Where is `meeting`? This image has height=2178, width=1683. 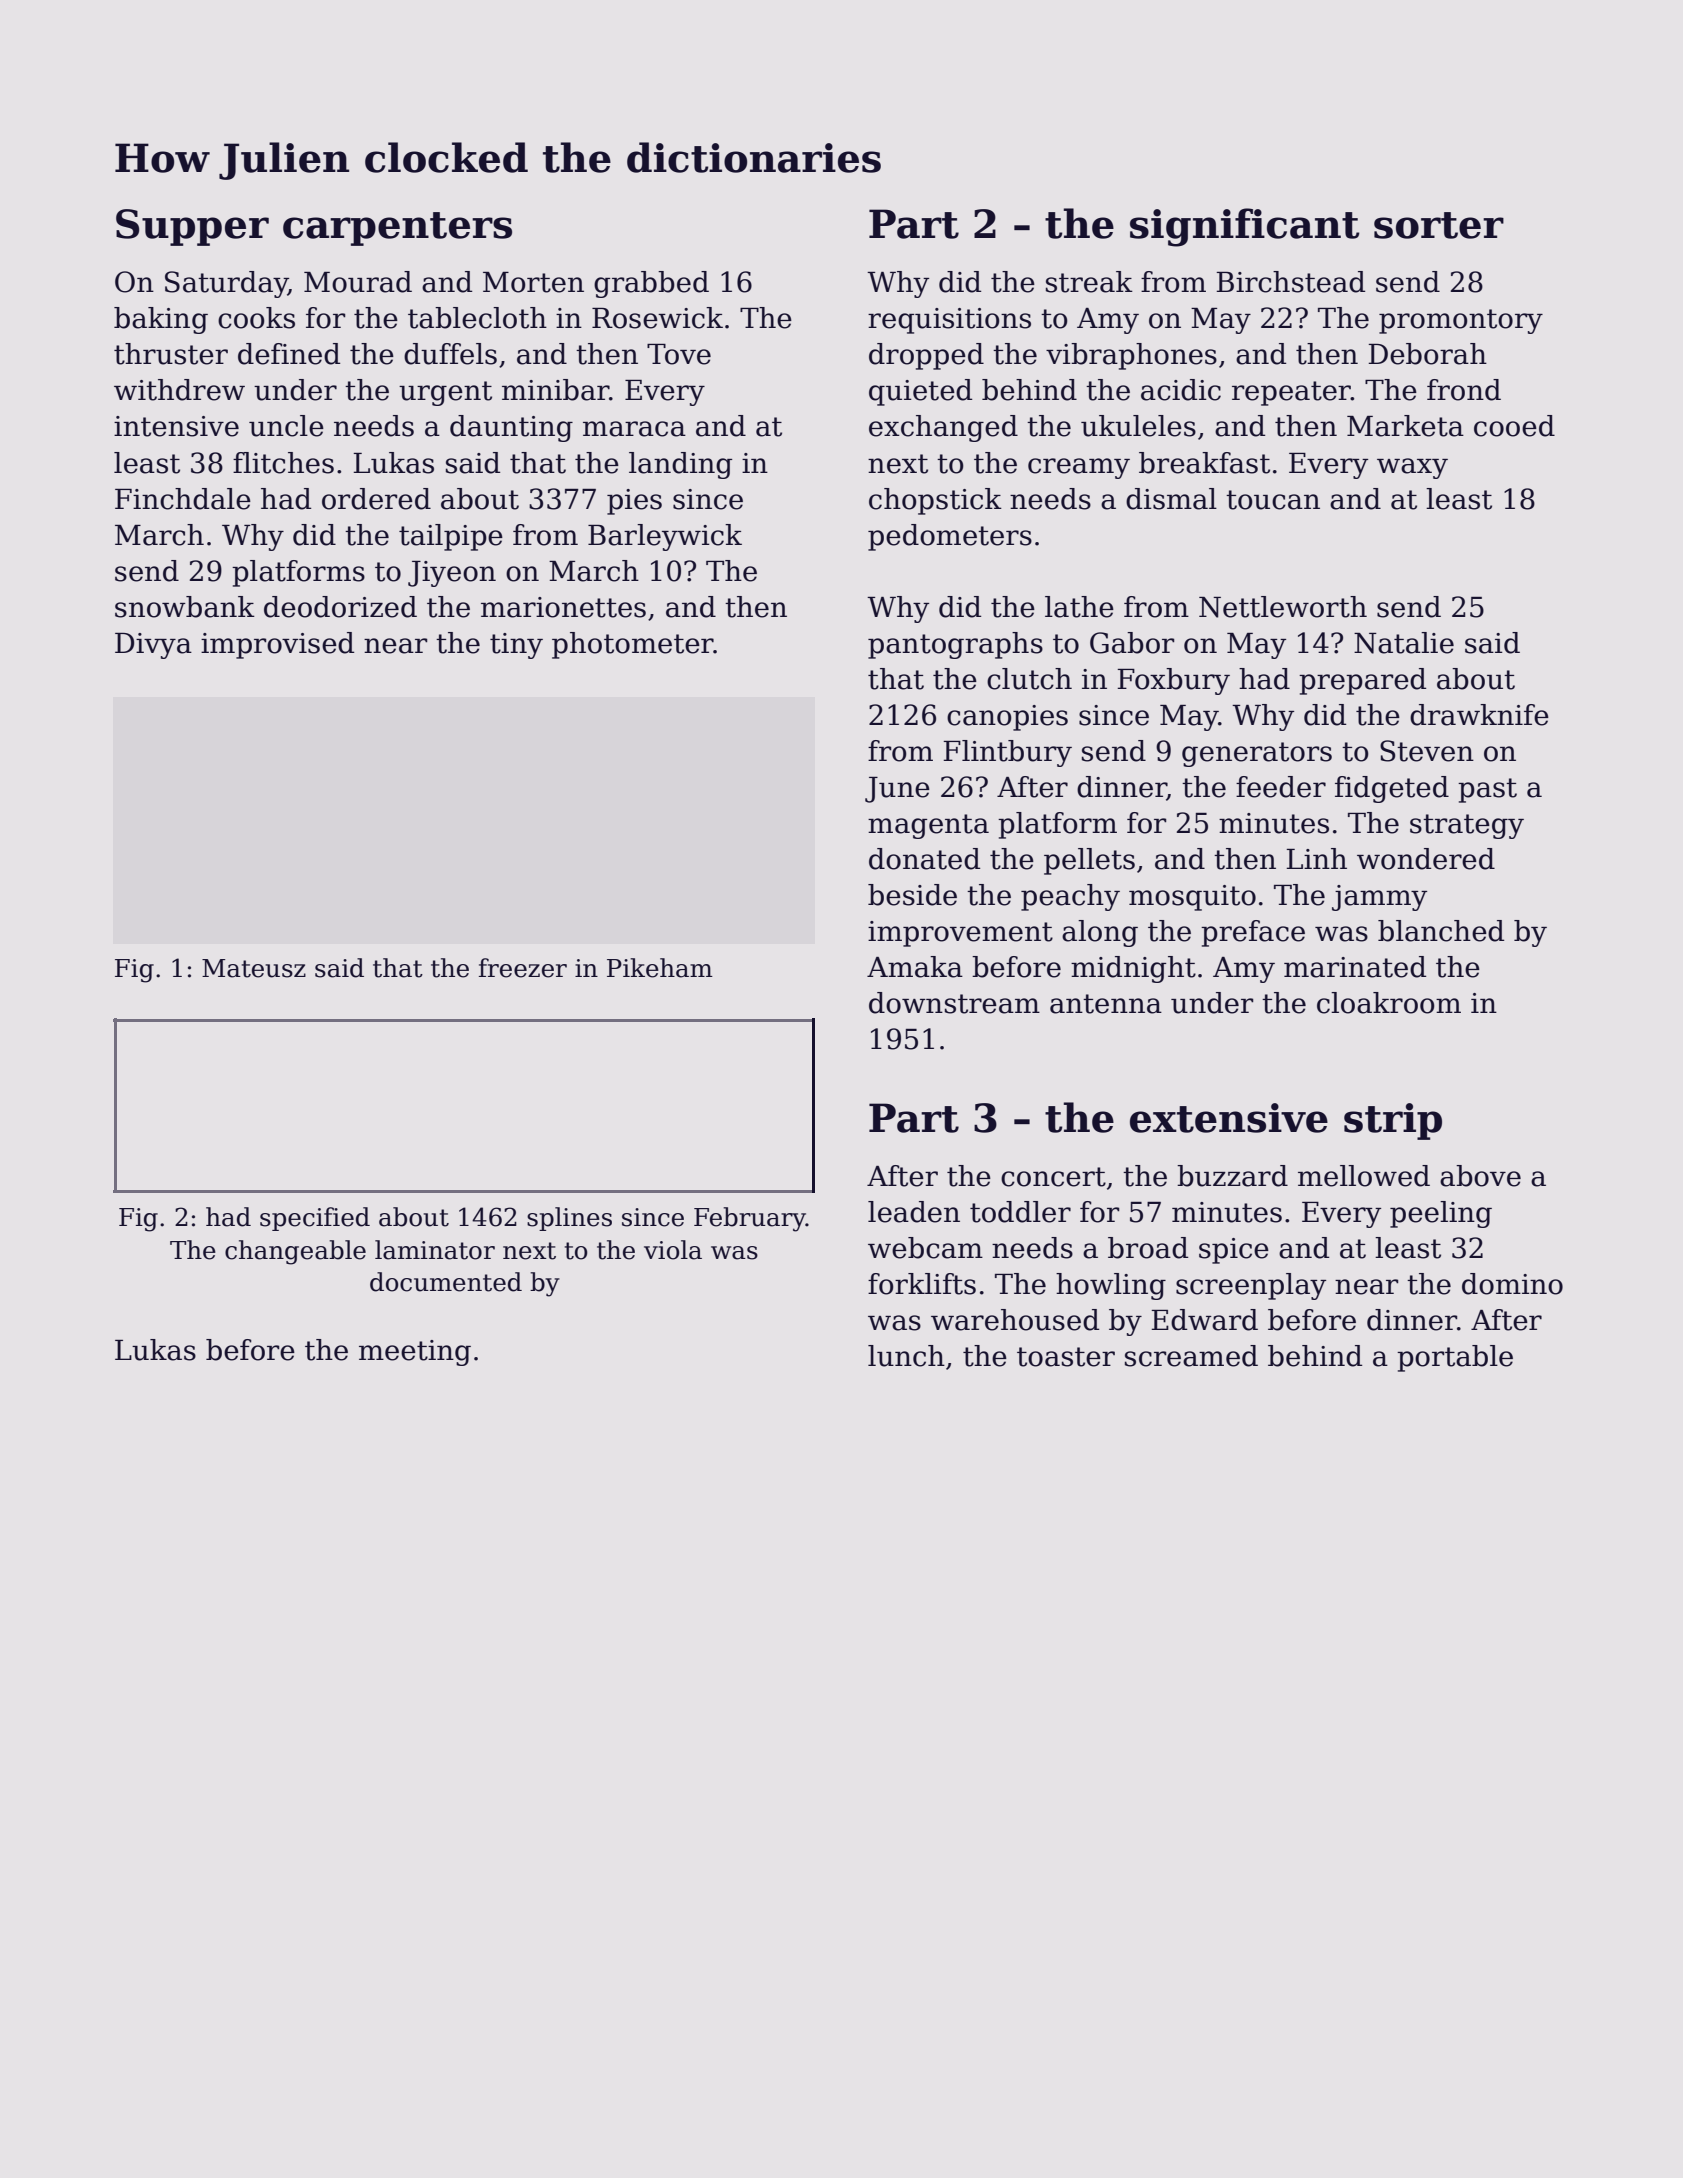
meeting is located at coordinates (415, 1353).
